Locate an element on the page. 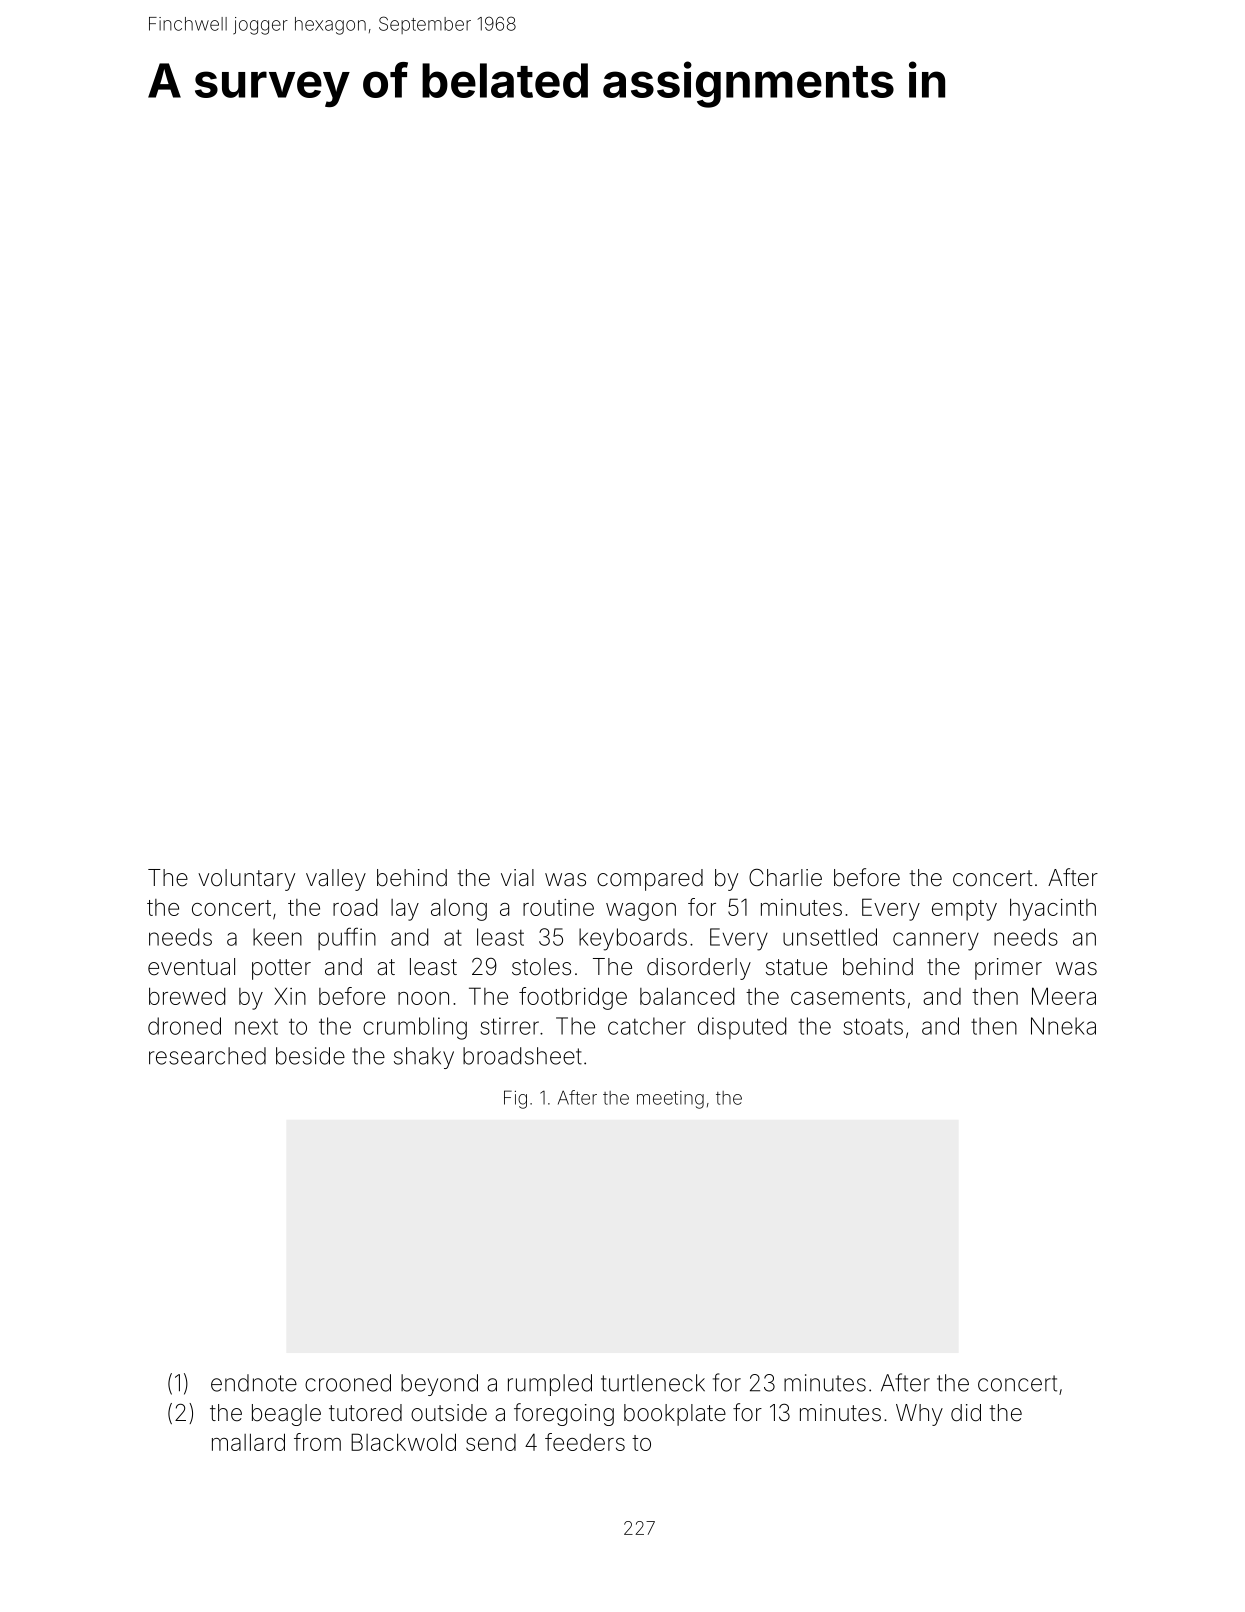  vial is located at coordinates (517, 877).
